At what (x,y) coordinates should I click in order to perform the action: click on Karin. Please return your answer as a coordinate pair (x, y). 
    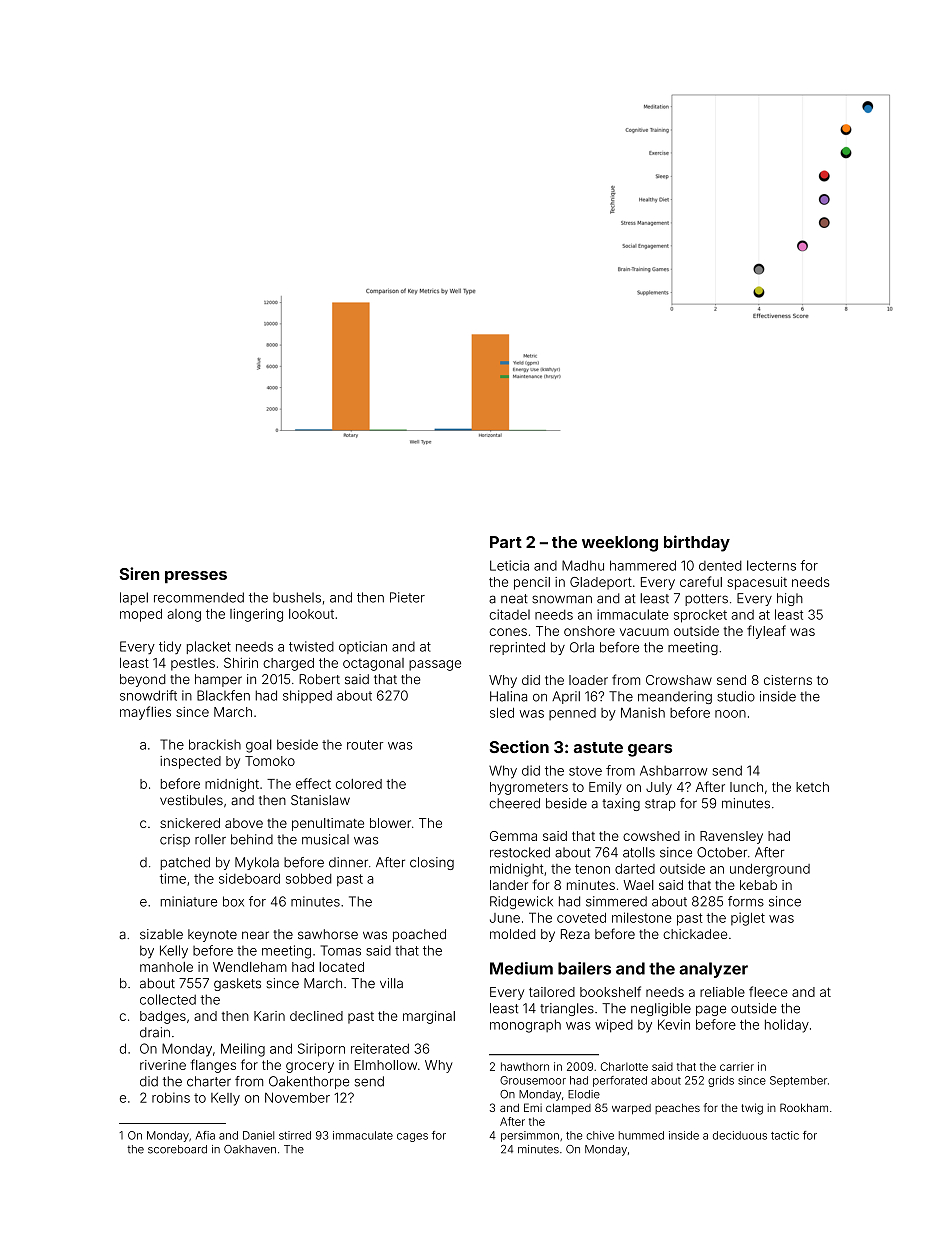
    Looking at the image, I should click on (269, 1016).
